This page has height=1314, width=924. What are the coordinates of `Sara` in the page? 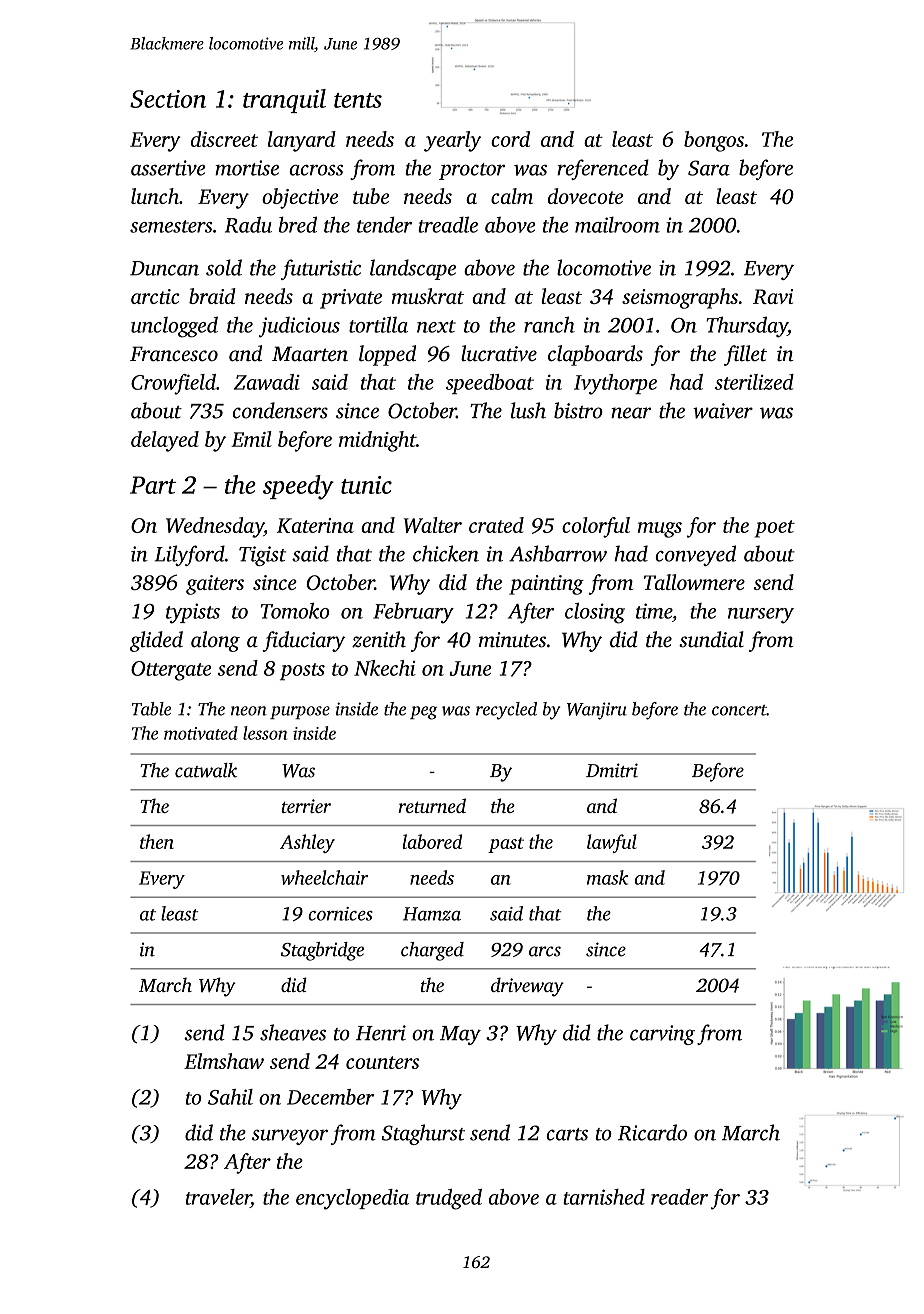 It's located at (709, 168).
